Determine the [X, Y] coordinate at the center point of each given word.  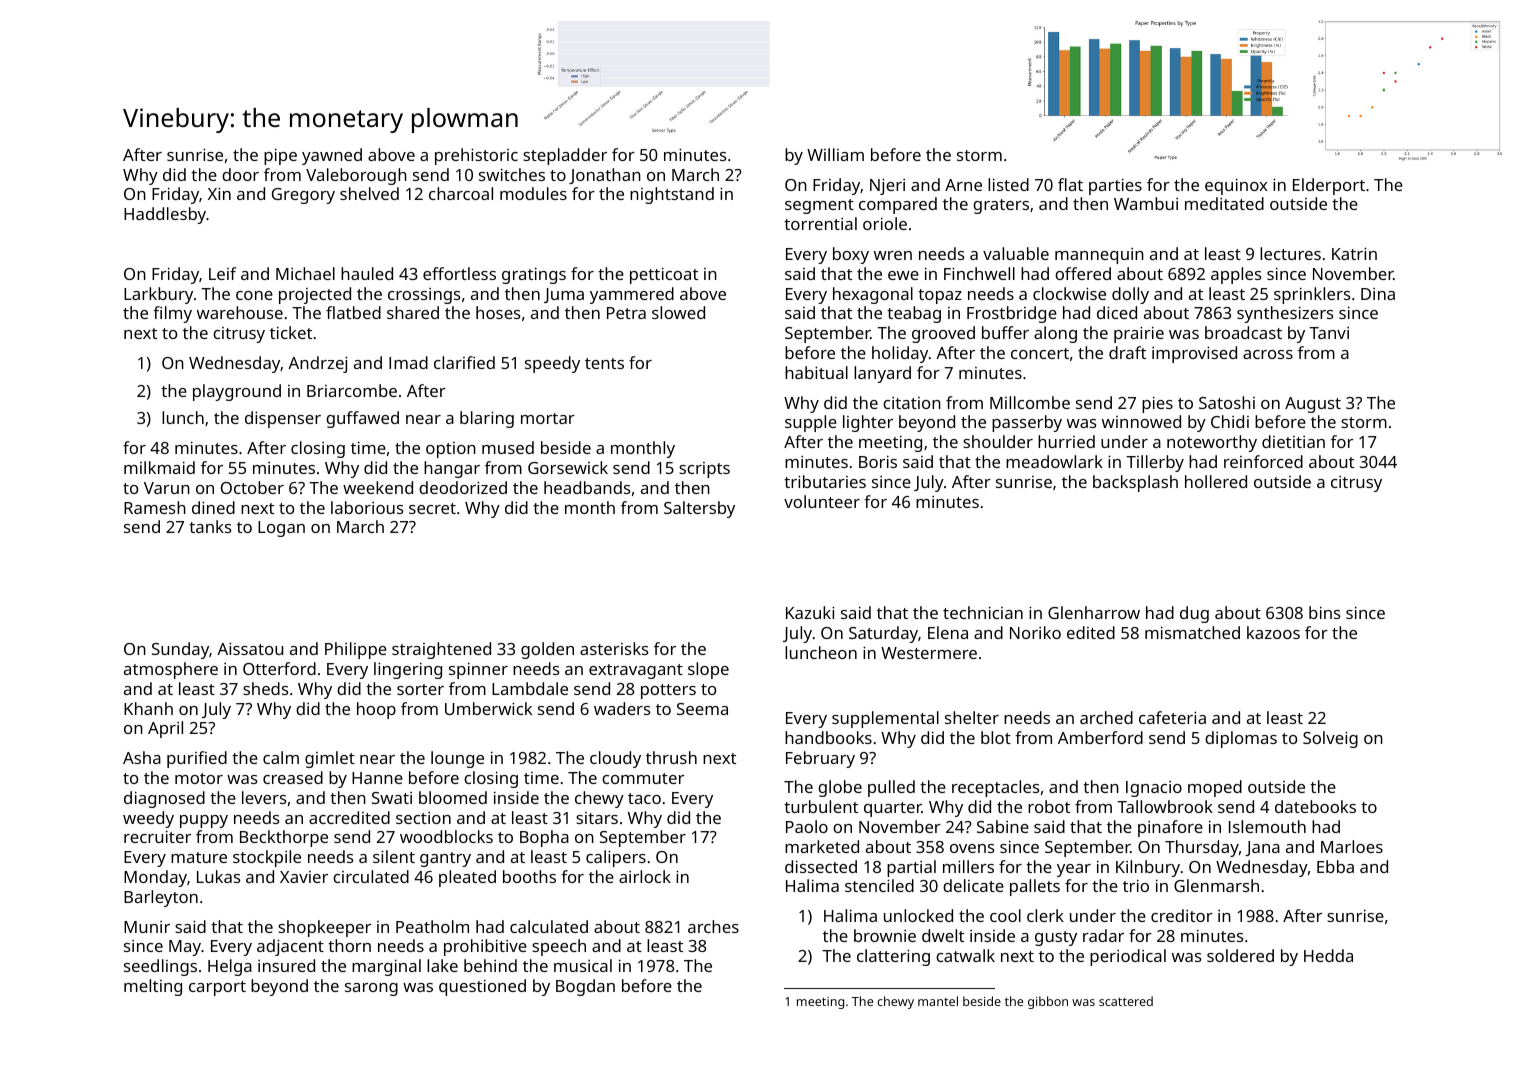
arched [1106, 717]
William [835, 154]
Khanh [148, 708]
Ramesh [155, 507]
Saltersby [699, 509]
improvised [1194, 354]
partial [911, 868]
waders [622, 708]
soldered [1240, 955]
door [240, 174]
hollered [1216, 481]
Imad [408, 362]
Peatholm [432, 926]
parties [1115, 186]
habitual [816, 372]
